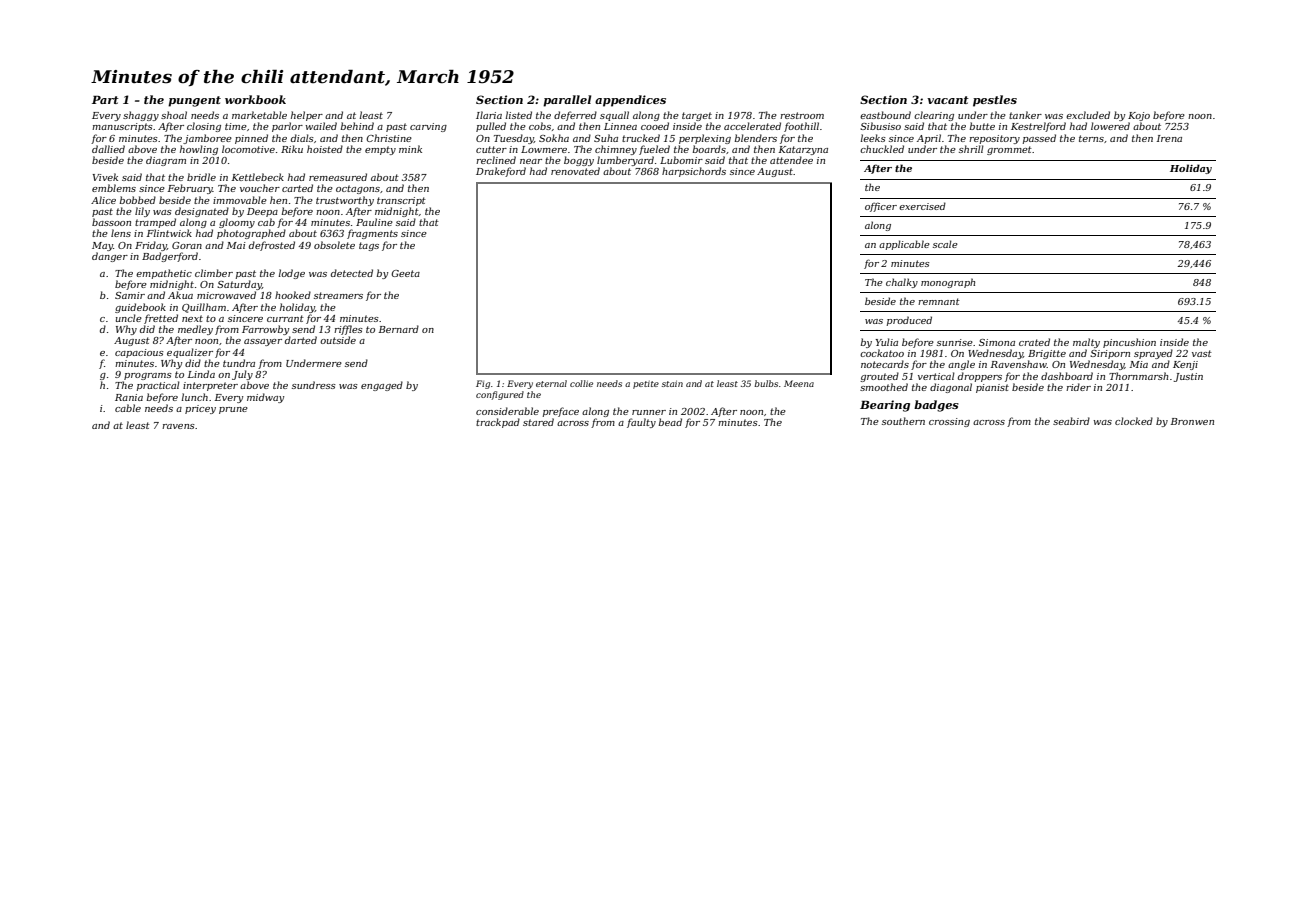 This screenshot has width=1308, height=924. I want to click on remnant, so click(939, 301).
